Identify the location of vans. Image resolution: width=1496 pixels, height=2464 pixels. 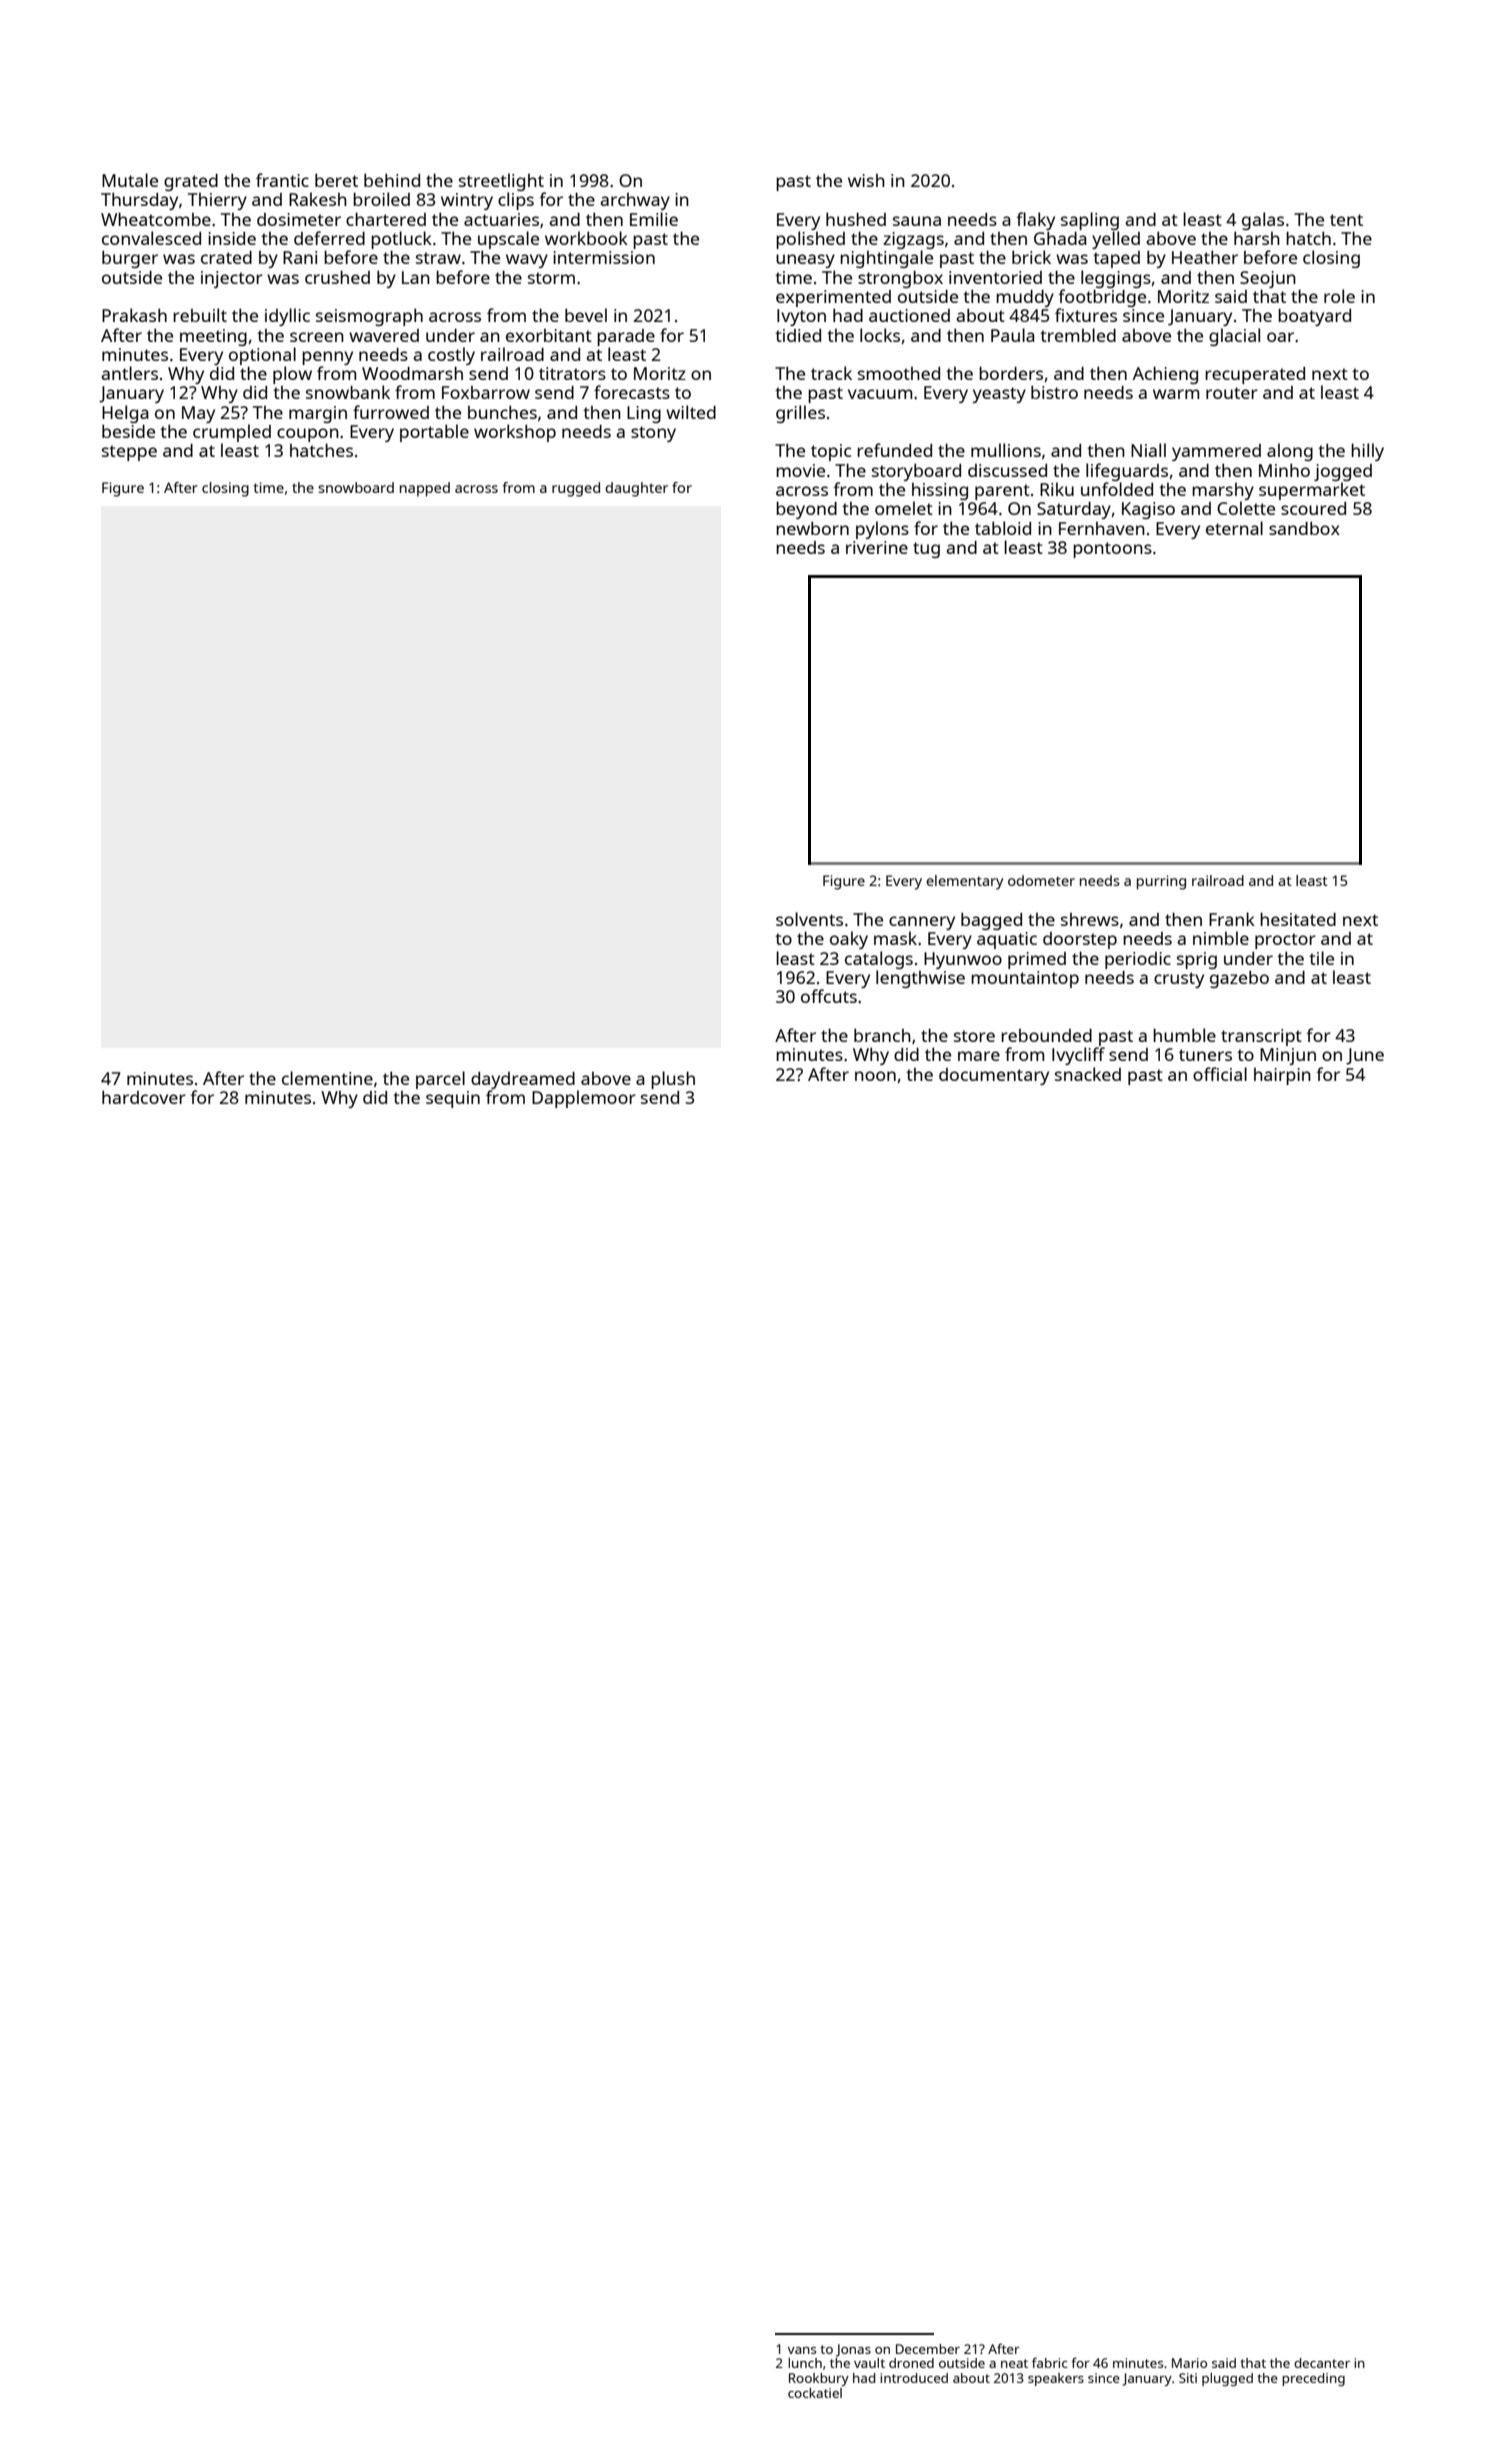
(802, 2350).
